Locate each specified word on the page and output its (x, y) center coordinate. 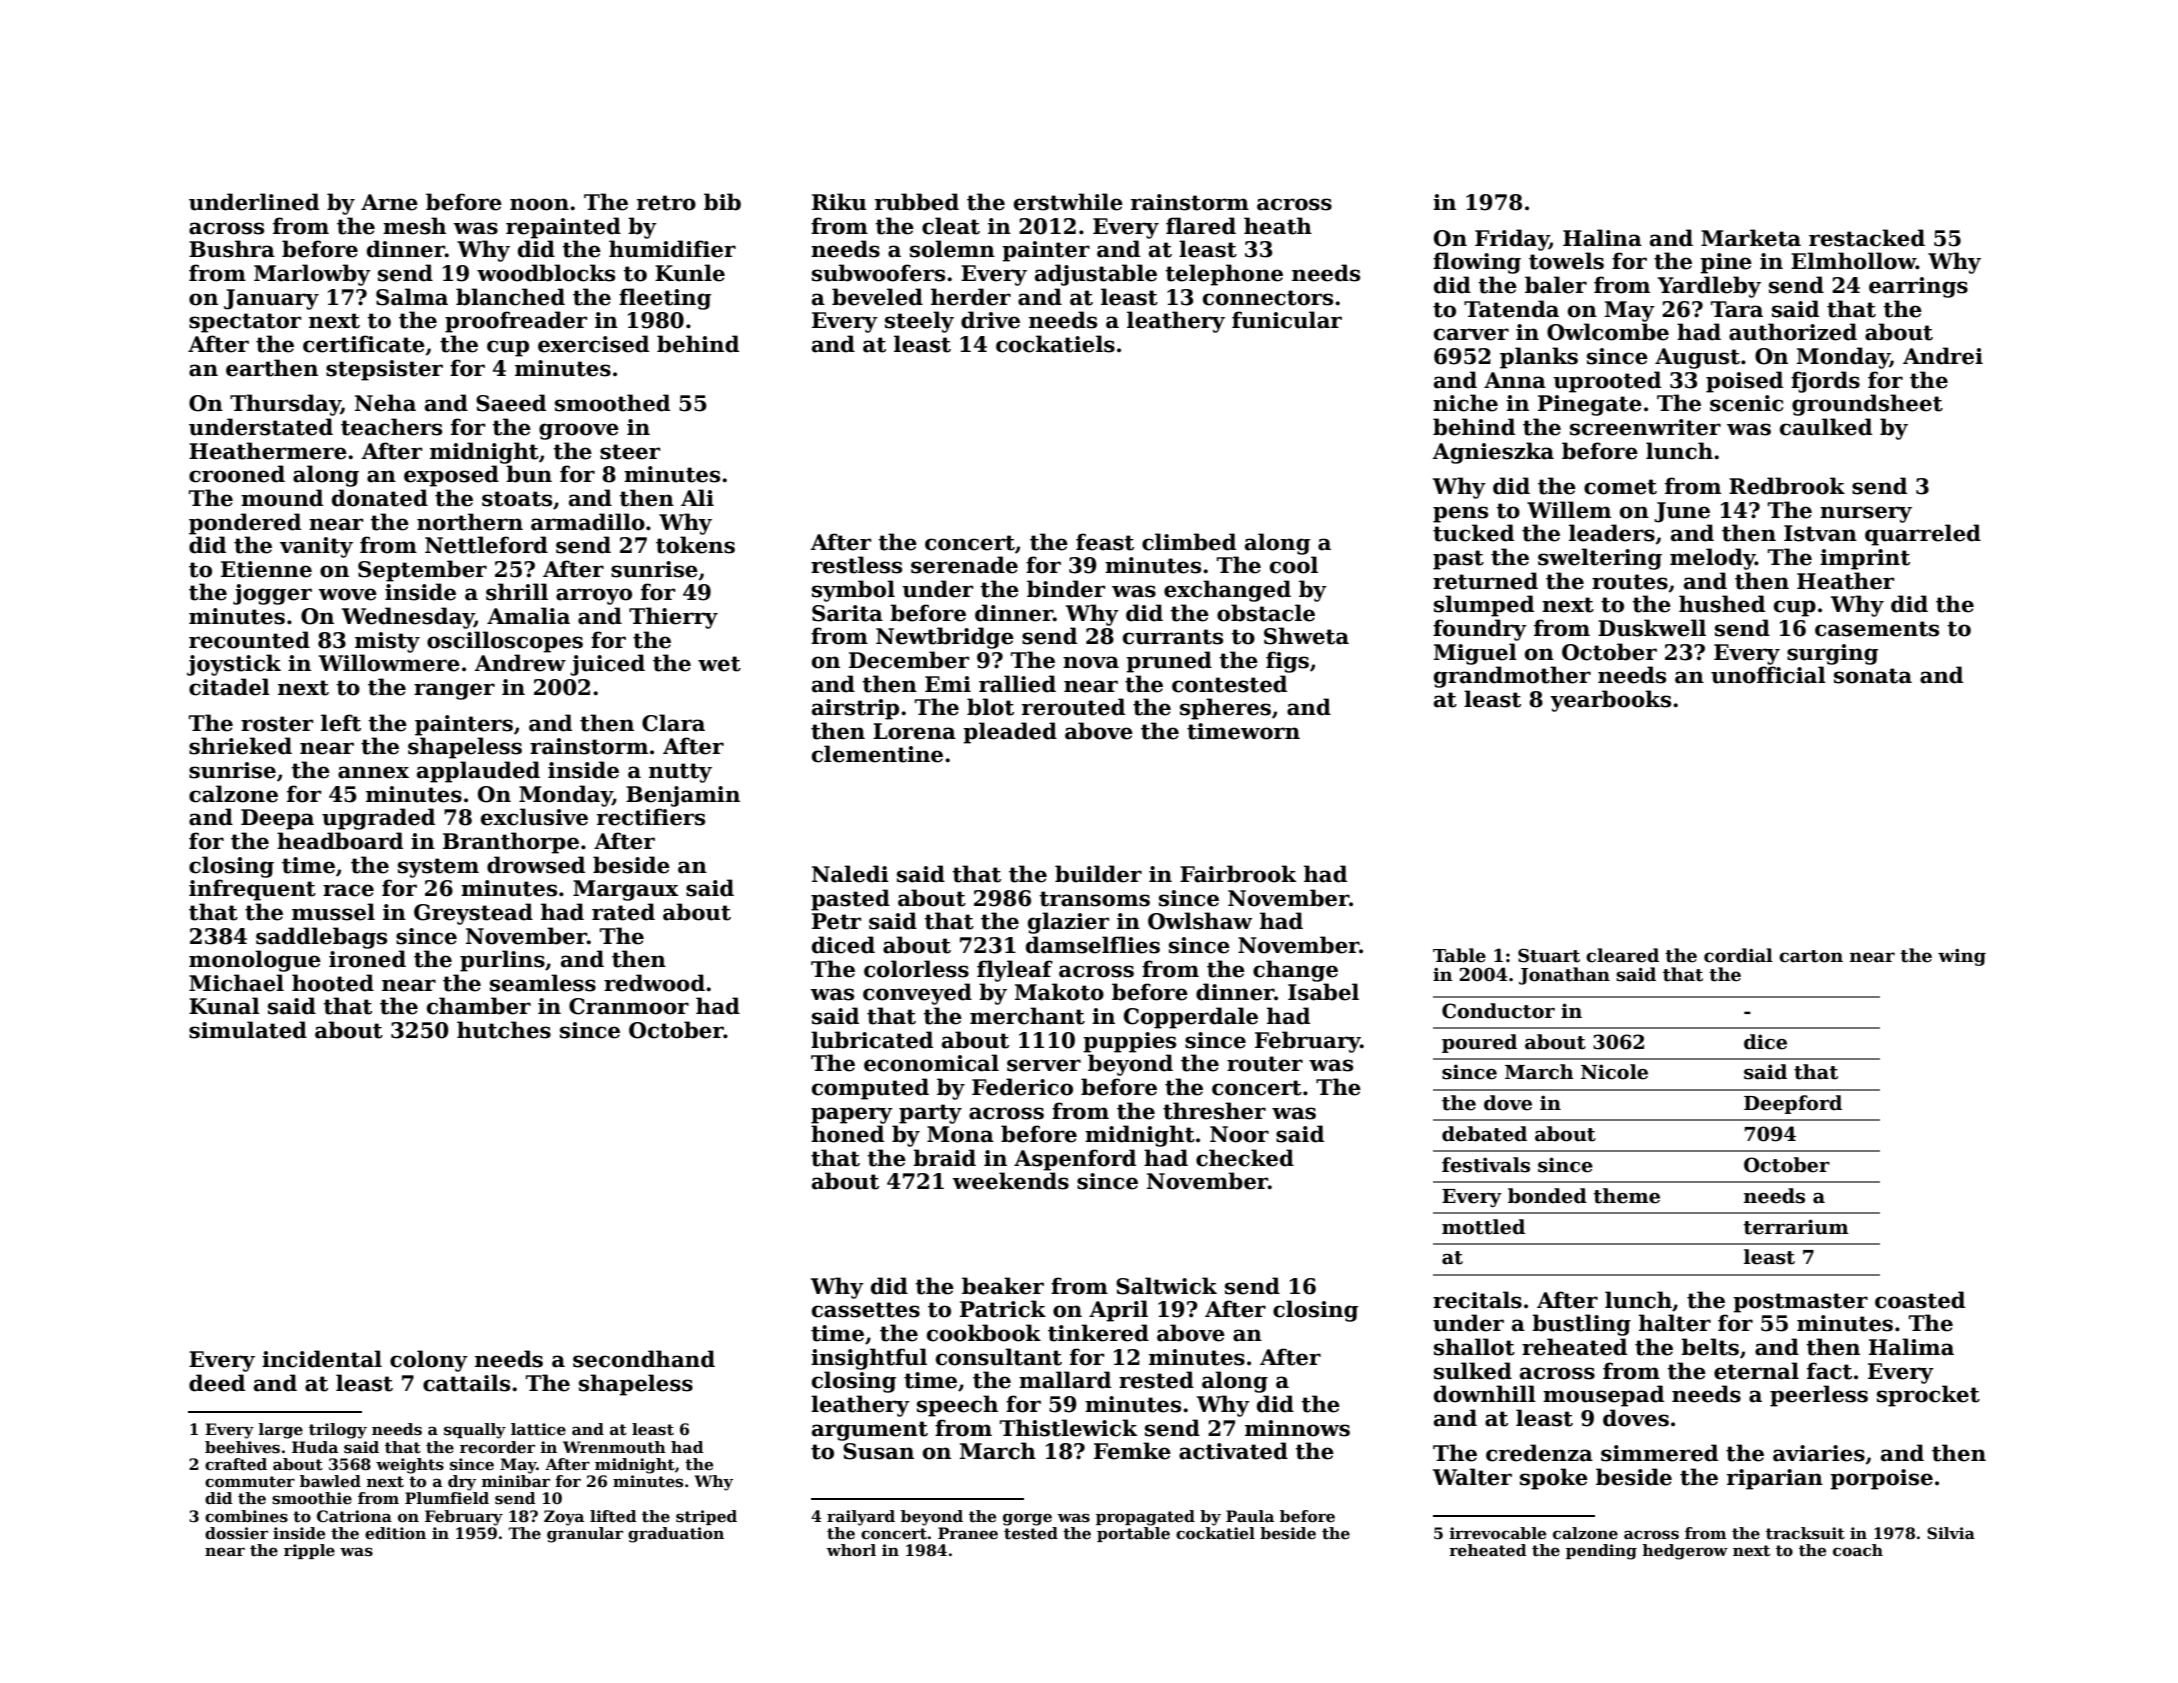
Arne (389, 202)
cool (1294, 565)
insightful (869, 1359)
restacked (1867, 238)
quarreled (1923, 535)
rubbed (917, 202)
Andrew (520, 663)
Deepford (1793, 1104)
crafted (236, 1464)
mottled (1483, 1227)
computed (870, 1089)
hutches (504, 1030)
